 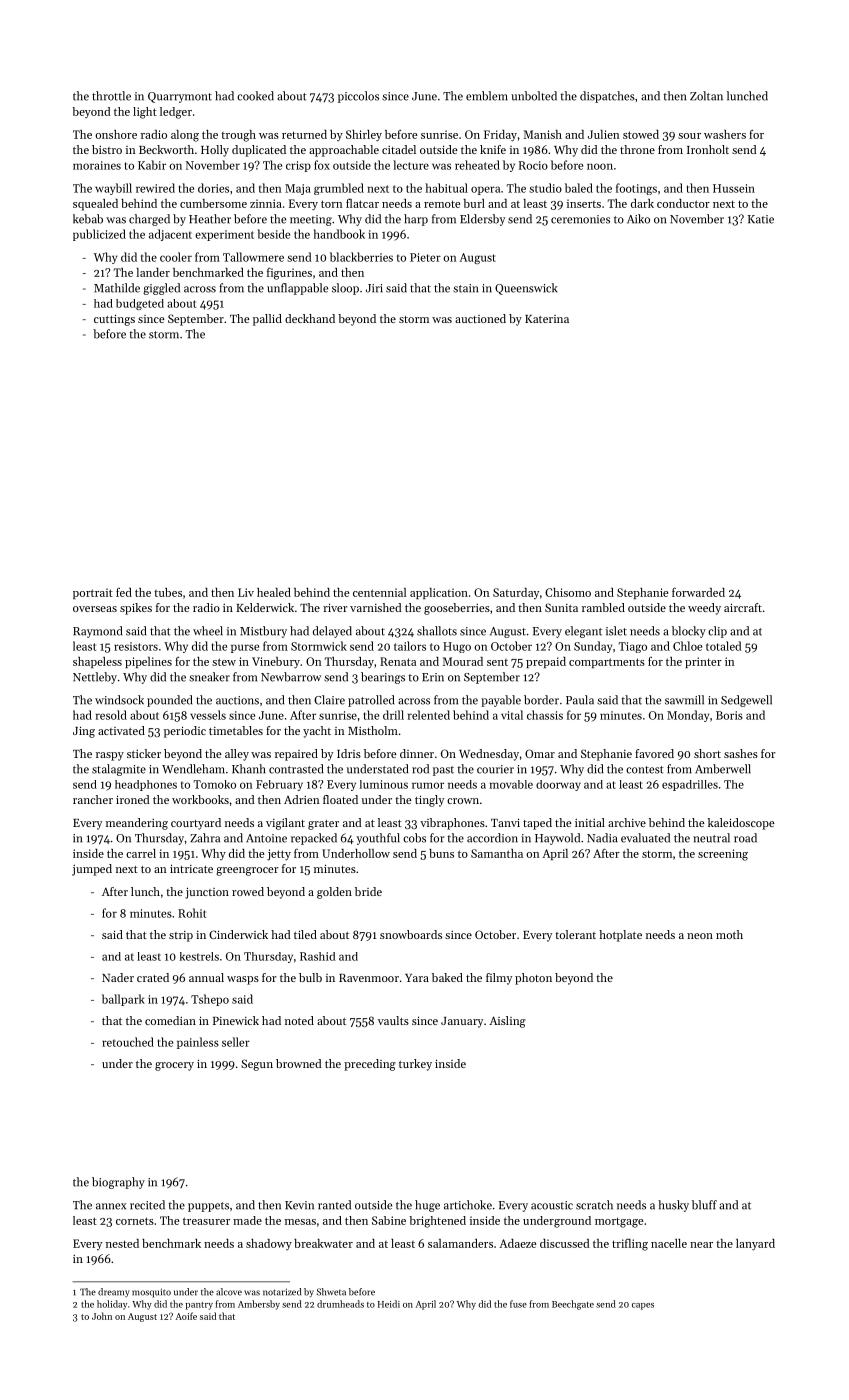 I want to click on drumheads, so click(x=340, y=1304).
